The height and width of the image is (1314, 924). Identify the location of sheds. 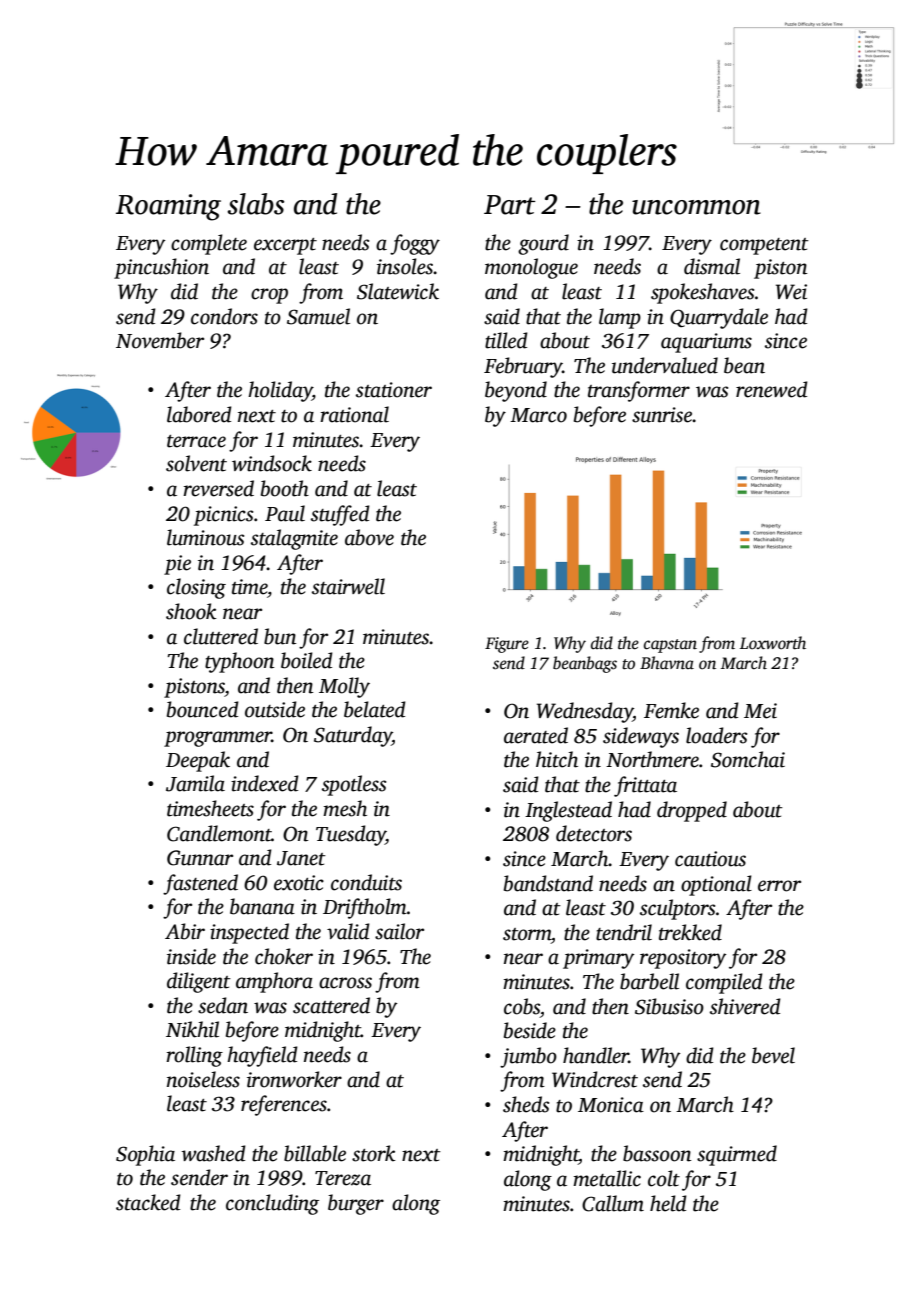
(526, 1104).
